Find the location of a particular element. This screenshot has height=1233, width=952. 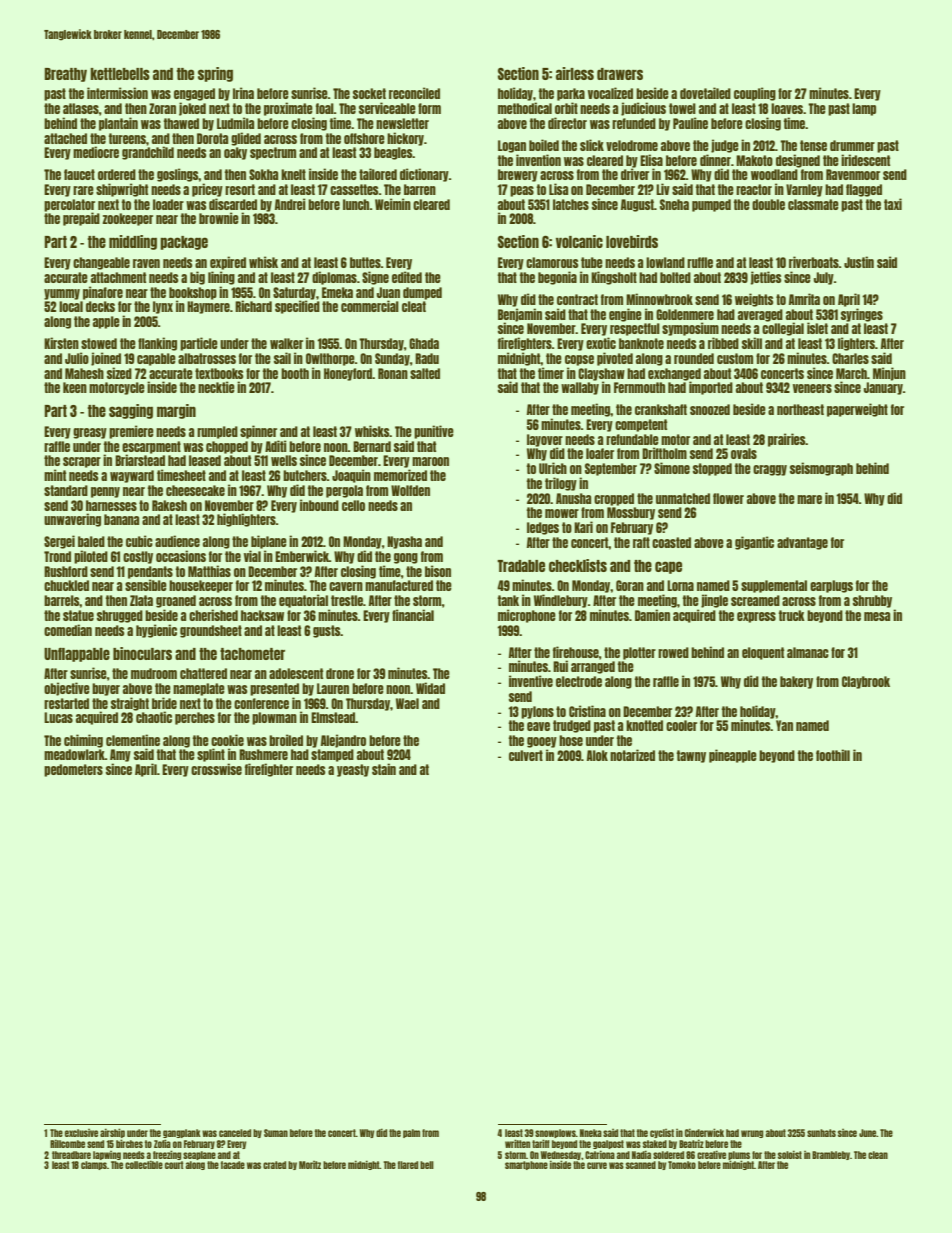

Cristina is located at coordinates (587, 711).
